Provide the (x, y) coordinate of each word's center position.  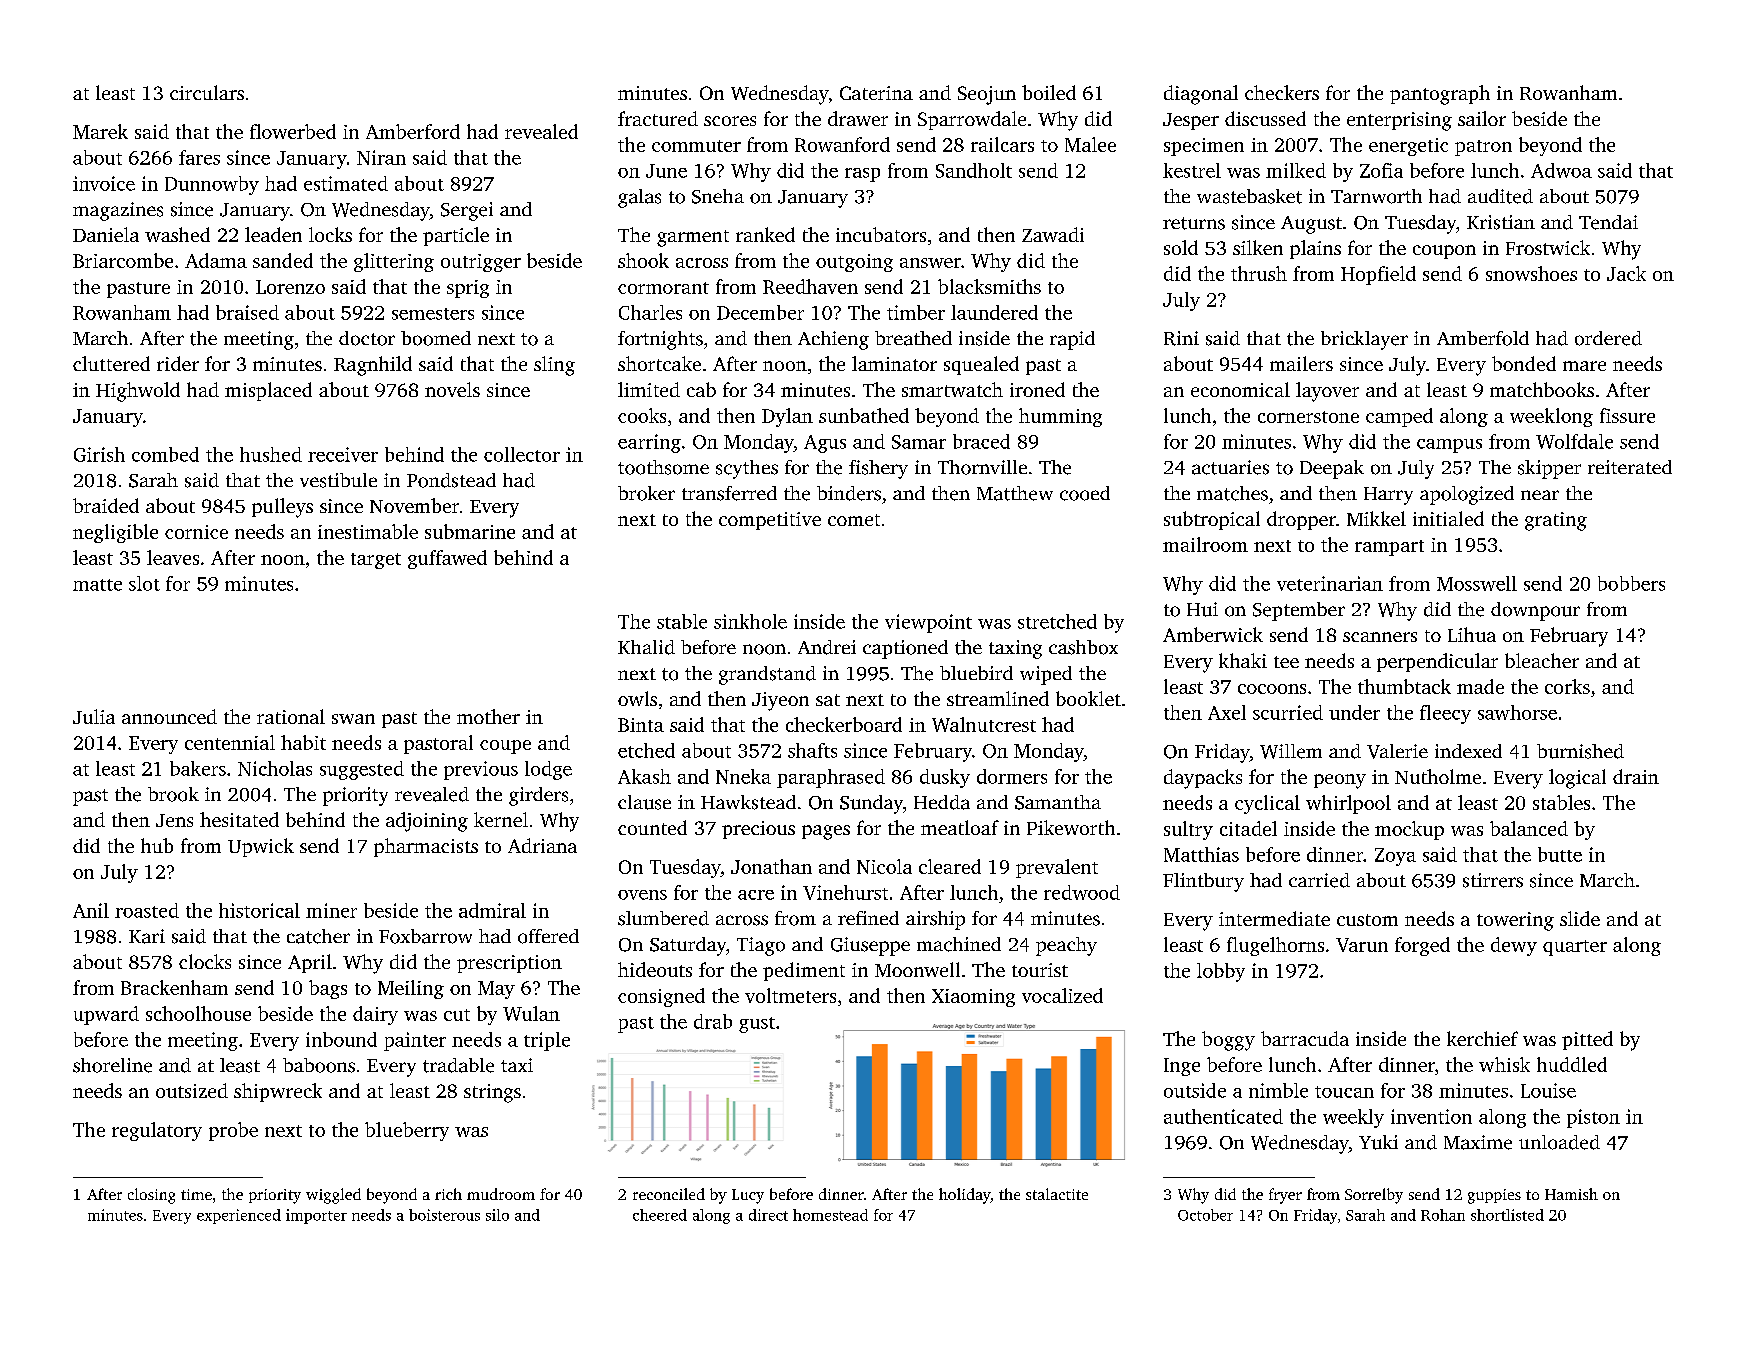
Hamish (1571, 1194)
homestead (830, 1215)
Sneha (718, 196)
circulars (207, 92)
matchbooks (1542, 389)
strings (492, 1093)
